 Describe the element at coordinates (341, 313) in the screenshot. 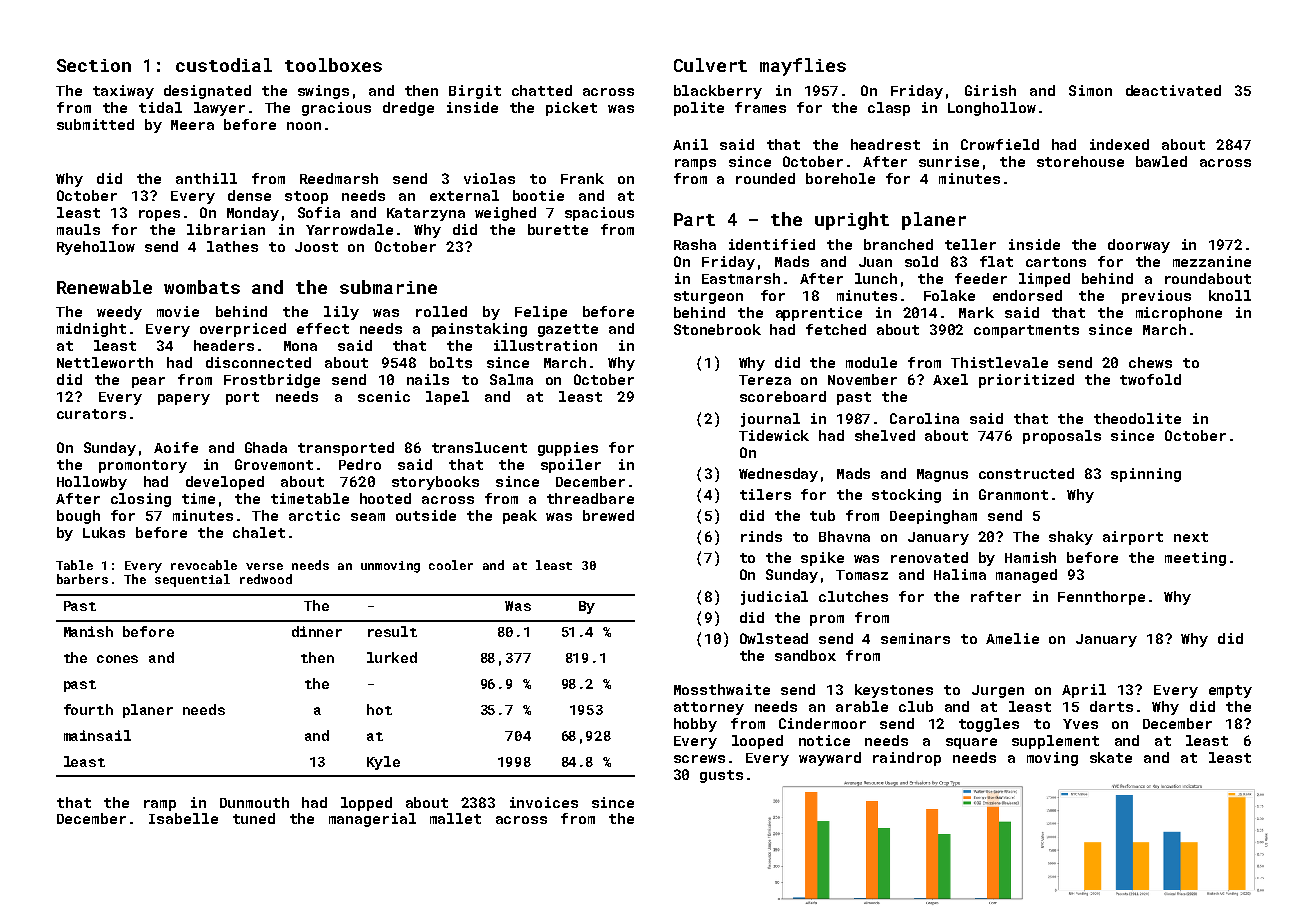

I see `lily` at that location.
